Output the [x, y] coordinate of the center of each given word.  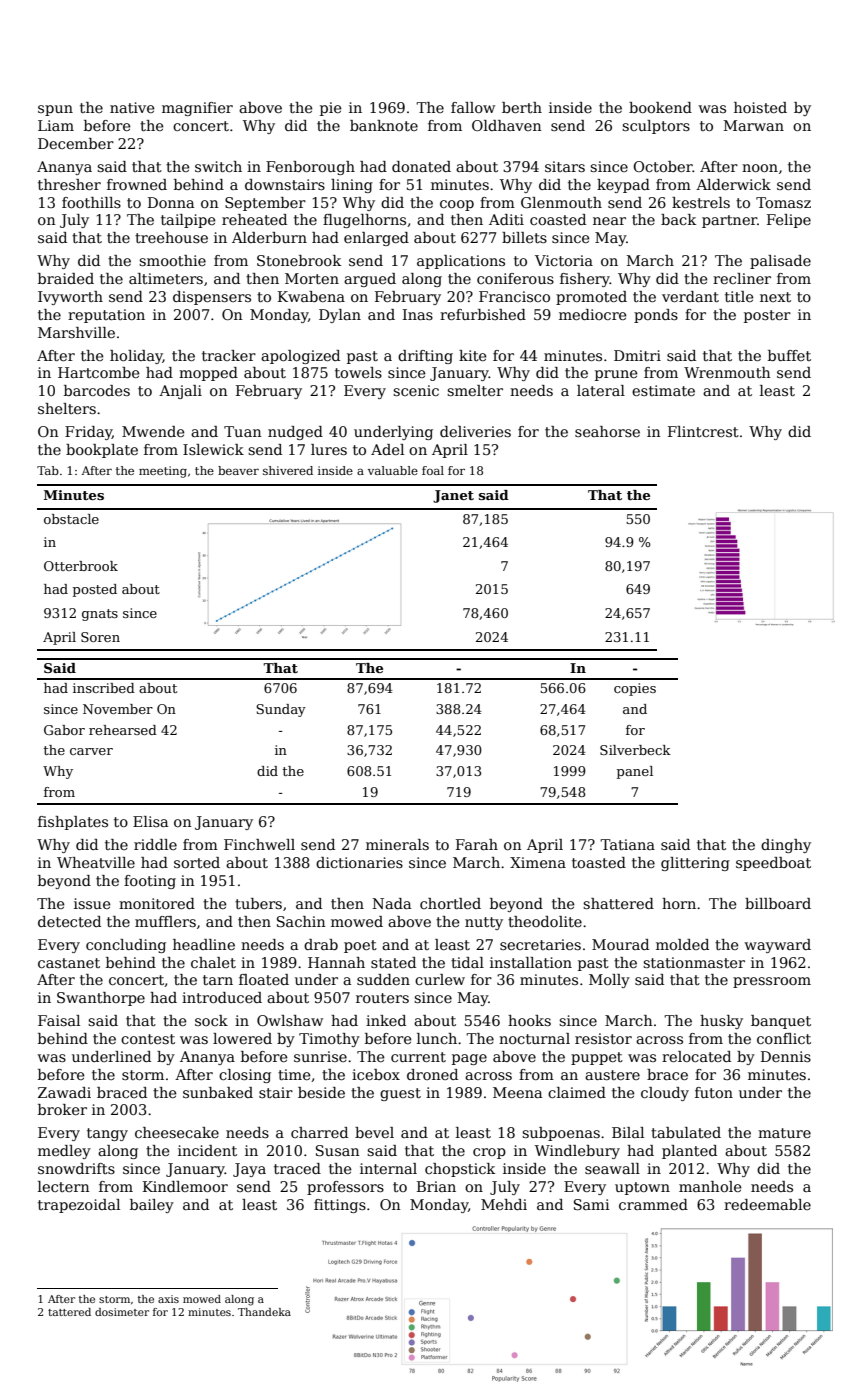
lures [329, 449]
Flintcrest [703, 431]
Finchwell [259, 844]
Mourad [620, 944]
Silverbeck [635, 750]
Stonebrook [299, 260]
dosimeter [122, 1312]
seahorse [607, 431]
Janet [453, 496]
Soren [100, 637]
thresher [69, 184]
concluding [126, 946]
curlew [440, 979]
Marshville [76, 332]
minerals [397, 844]
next [775, 297]
